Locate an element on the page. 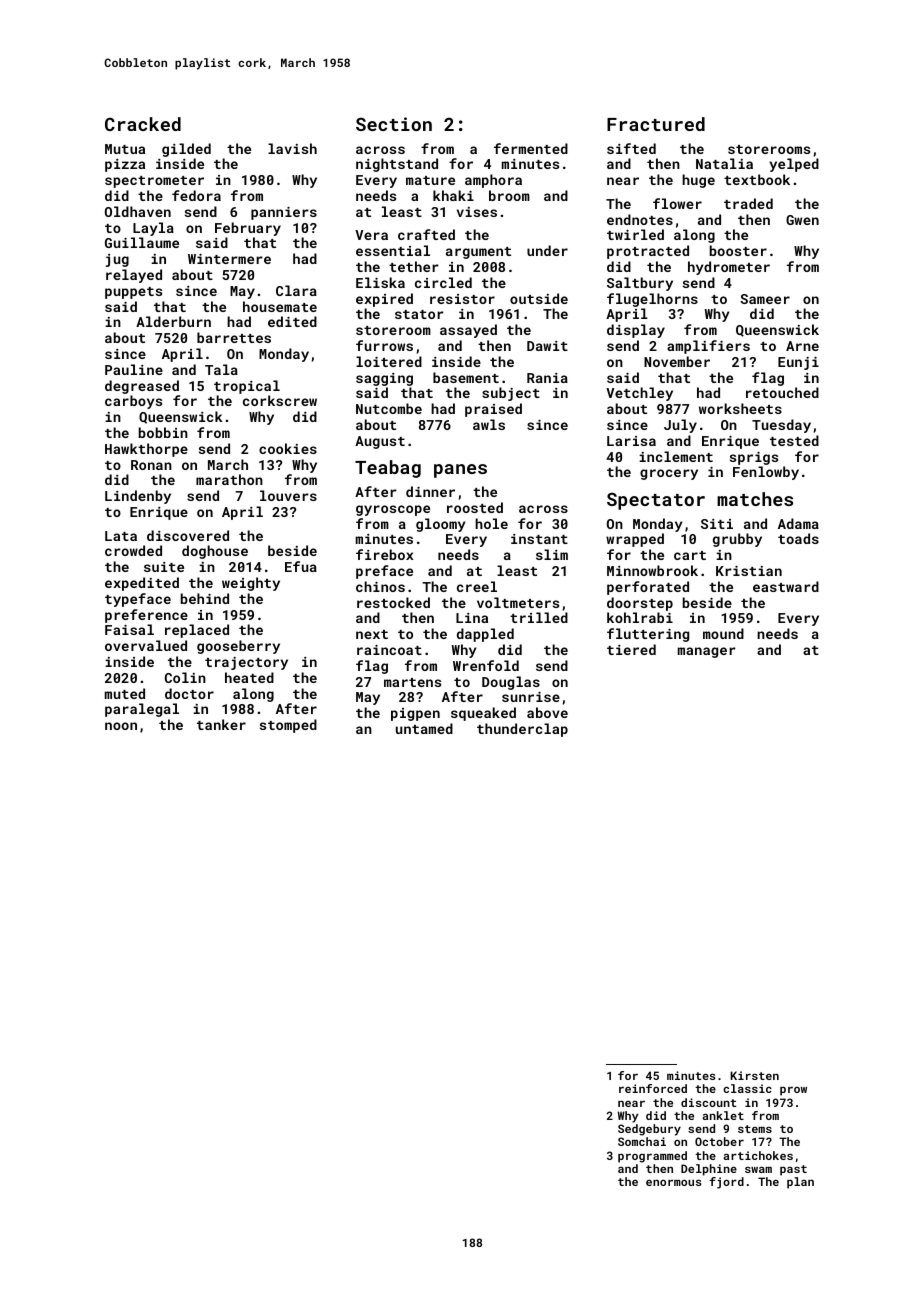 This page has width=924, height=1308. February is located at coordinates (248, 229).
